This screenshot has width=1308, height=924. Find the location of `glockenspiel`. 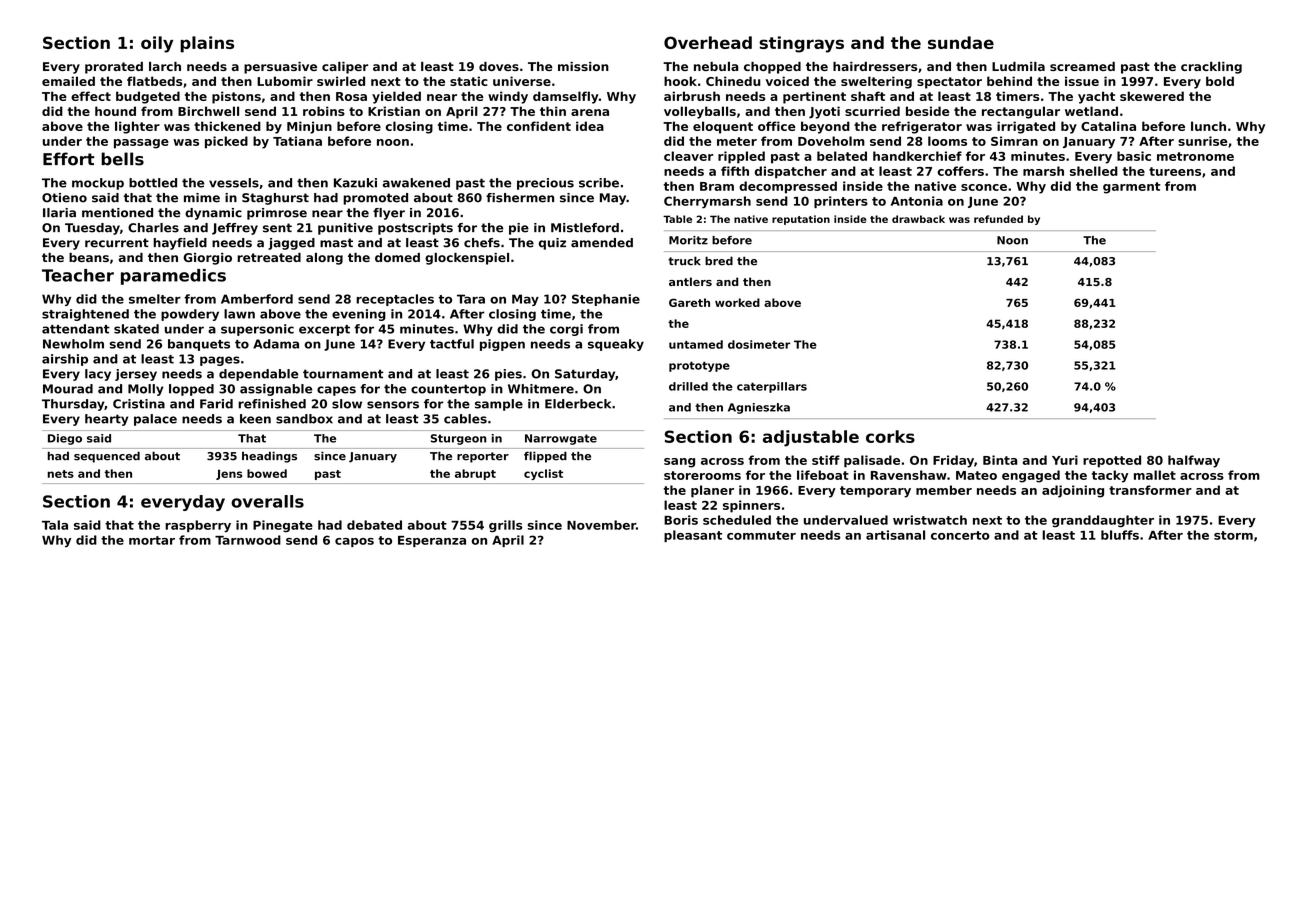

glockenspiel is located at coordinates (467, 259).
